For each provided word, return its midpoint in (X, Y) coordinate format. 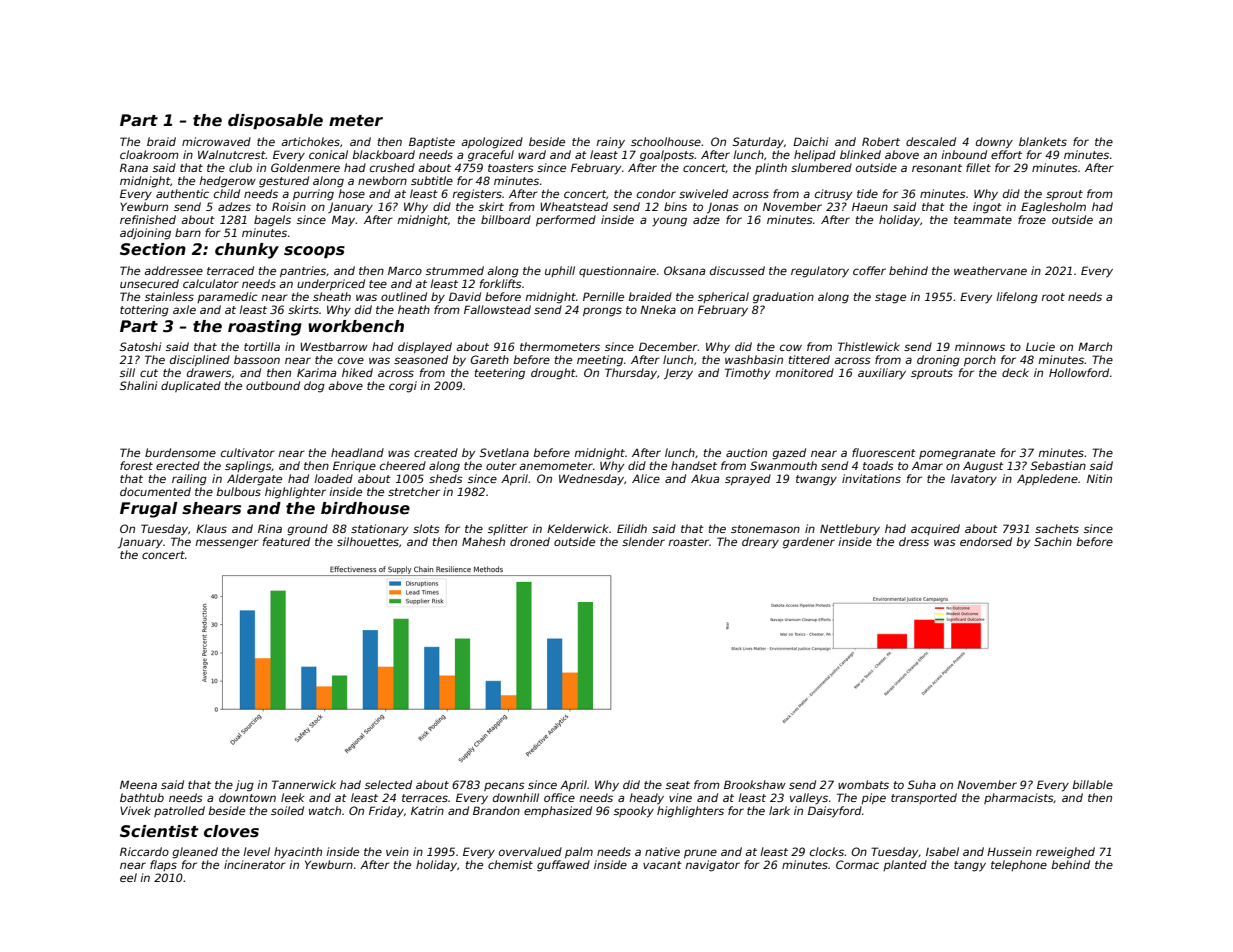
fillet (978, 167)
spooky (634, 812)
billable (1092, 784)
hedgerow (227, 182)
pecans (504, 786)
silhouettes (368, 541)
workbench (356, 326)
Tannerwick (304, 784)
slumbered (821, 167)
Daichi (811, 141)
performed (566, 221)
